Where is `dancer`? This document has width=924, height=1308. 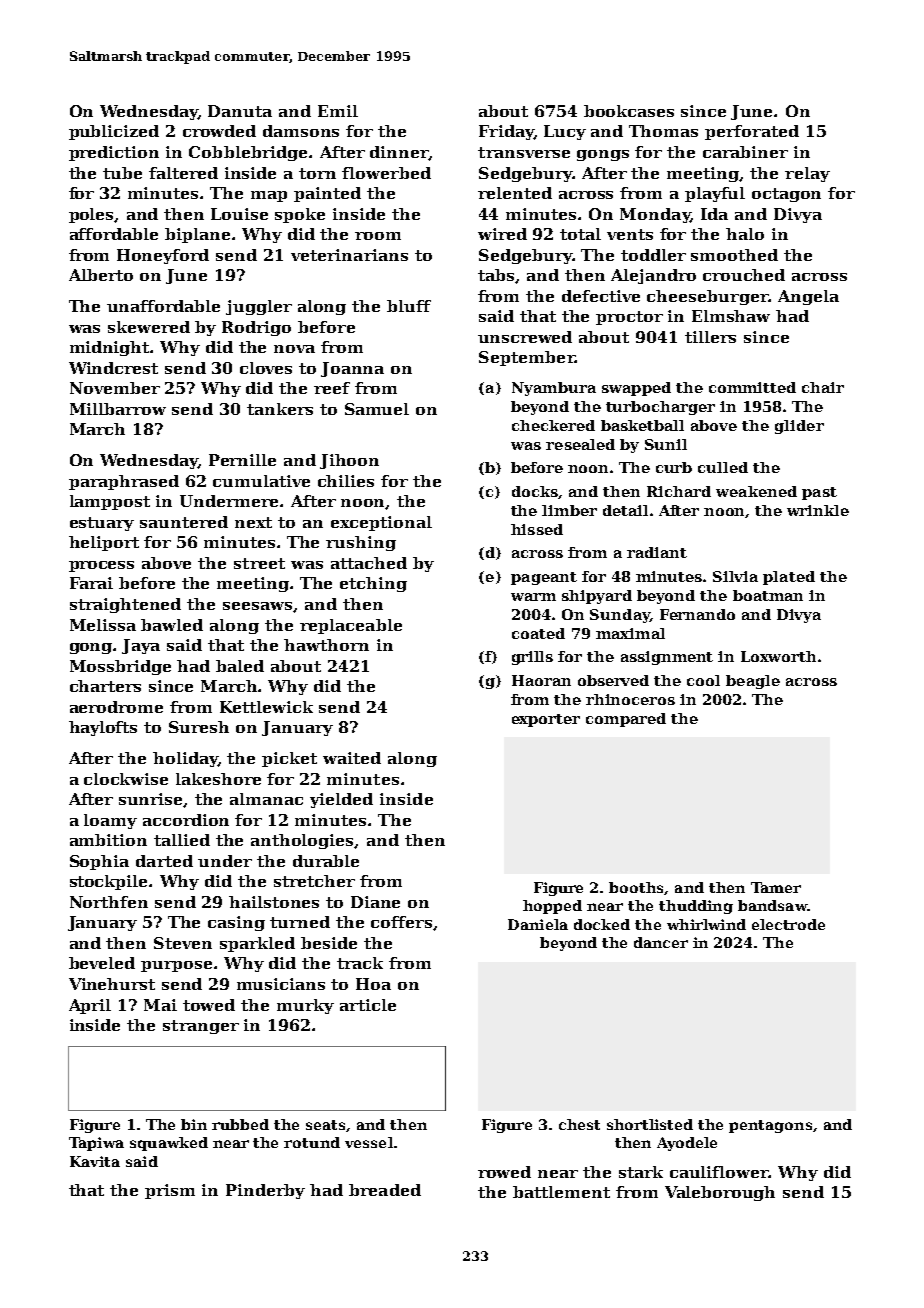
dancer is located at coordinates (661, 942).
